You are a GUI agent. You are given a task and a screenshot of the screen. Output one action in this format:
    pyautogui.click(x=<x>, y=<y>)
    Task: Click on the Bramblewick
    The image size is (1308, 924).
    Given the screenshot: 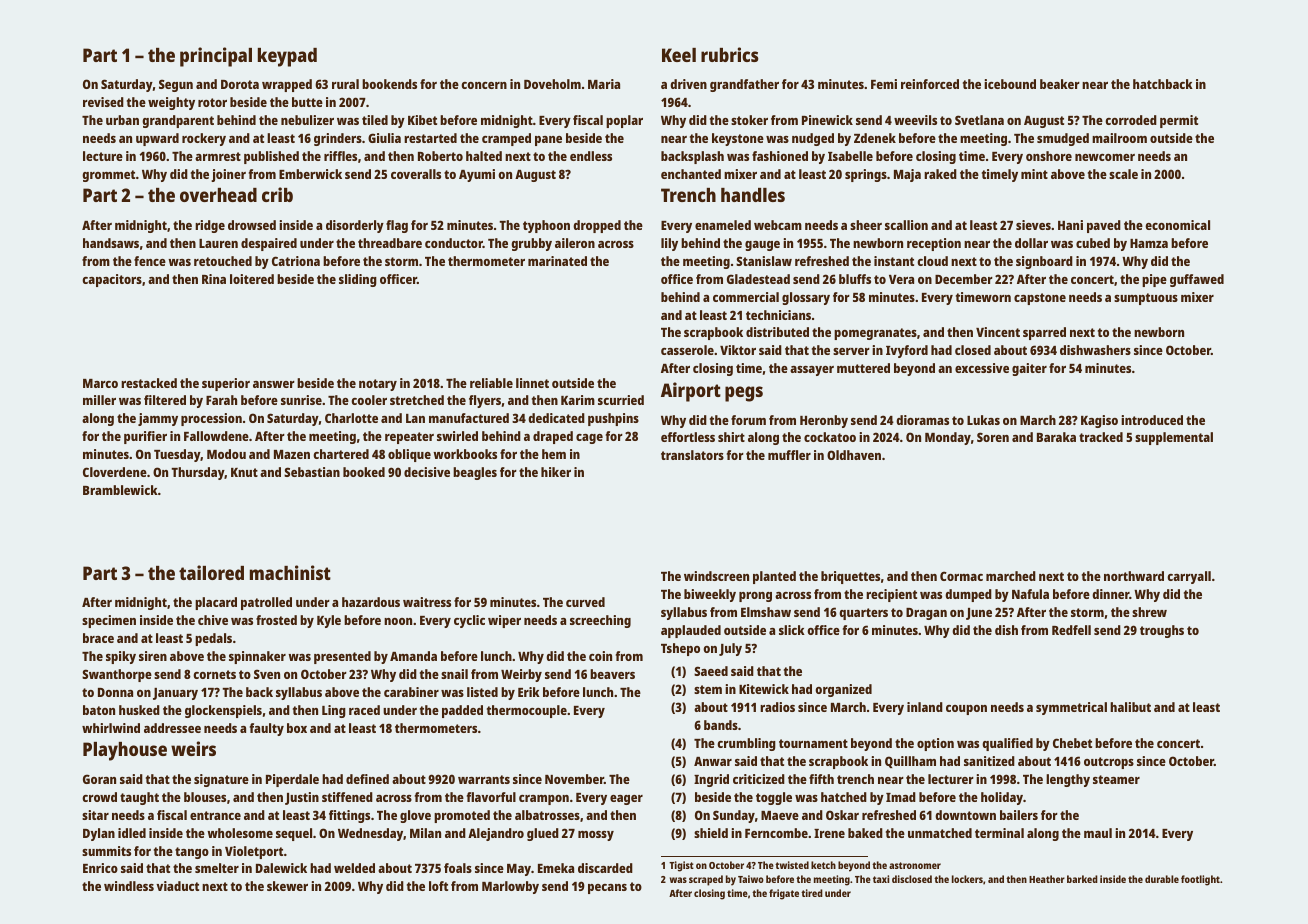 What is the action you would take?
    pyautogui.click(x=120, y=490)
